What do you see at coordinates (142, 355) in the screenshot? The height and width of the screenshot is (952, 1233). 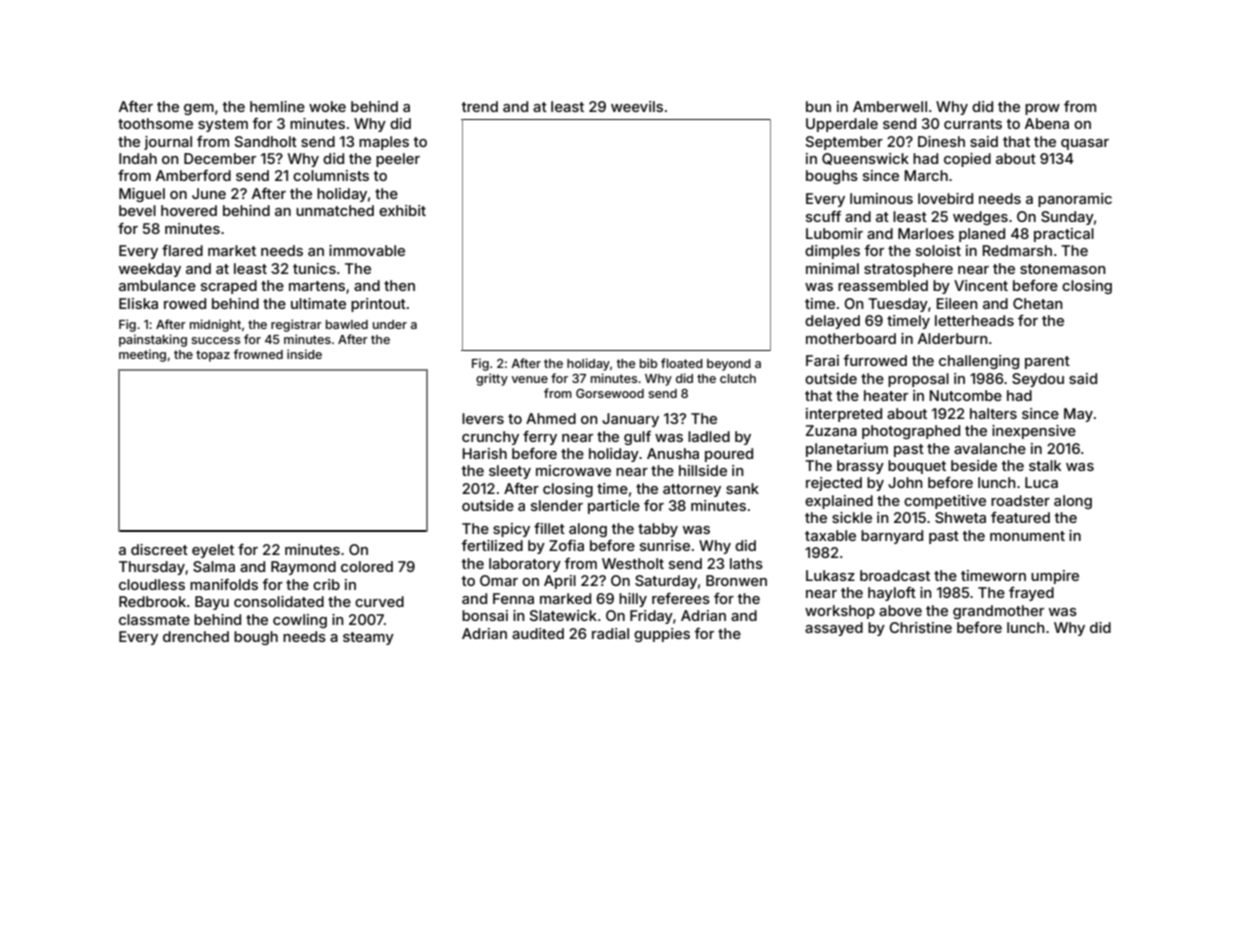 I see `meeting` at bounding box center [142, 355].
